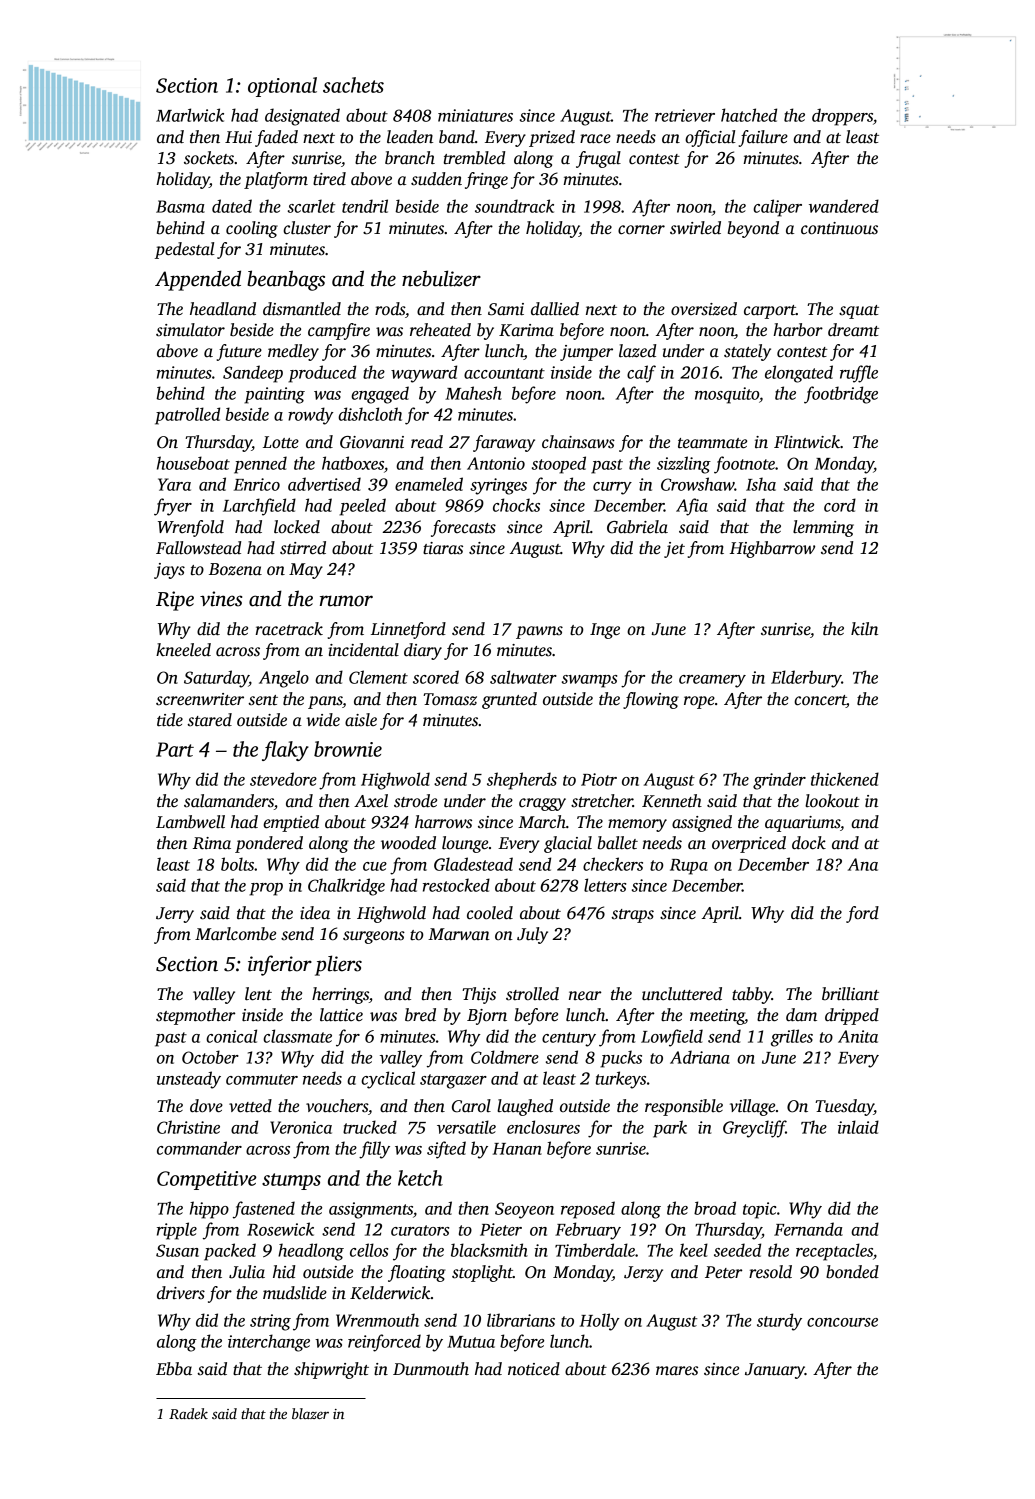 The width and height of the screenshot is (1035, 1499). What do you see at coordinates (310, 1413) in the screenshot?
I see `blazer` at bounding box center [310, 1413].
